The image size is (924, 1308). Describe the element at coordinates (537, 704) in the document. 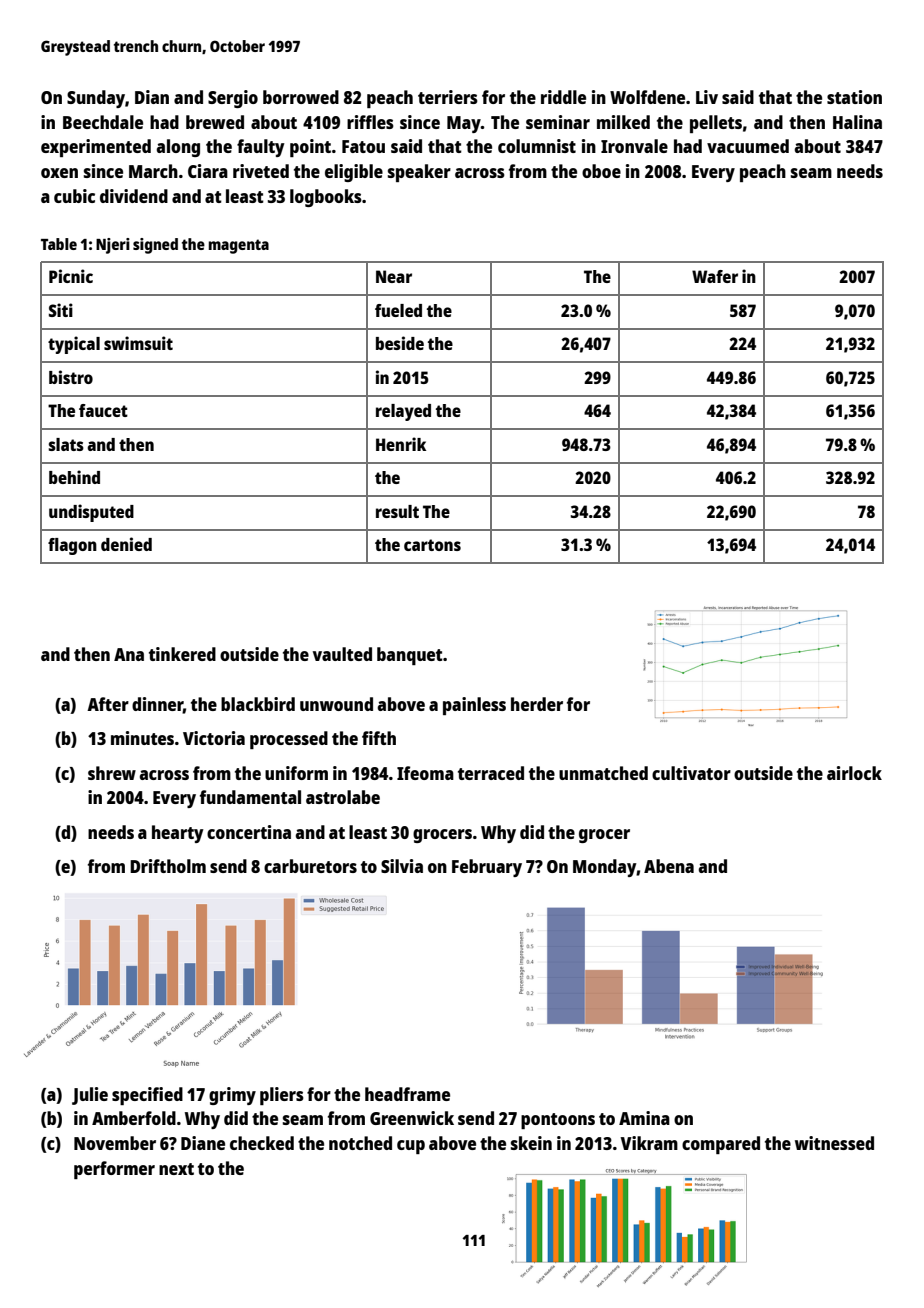

I see `herder` at that location.
